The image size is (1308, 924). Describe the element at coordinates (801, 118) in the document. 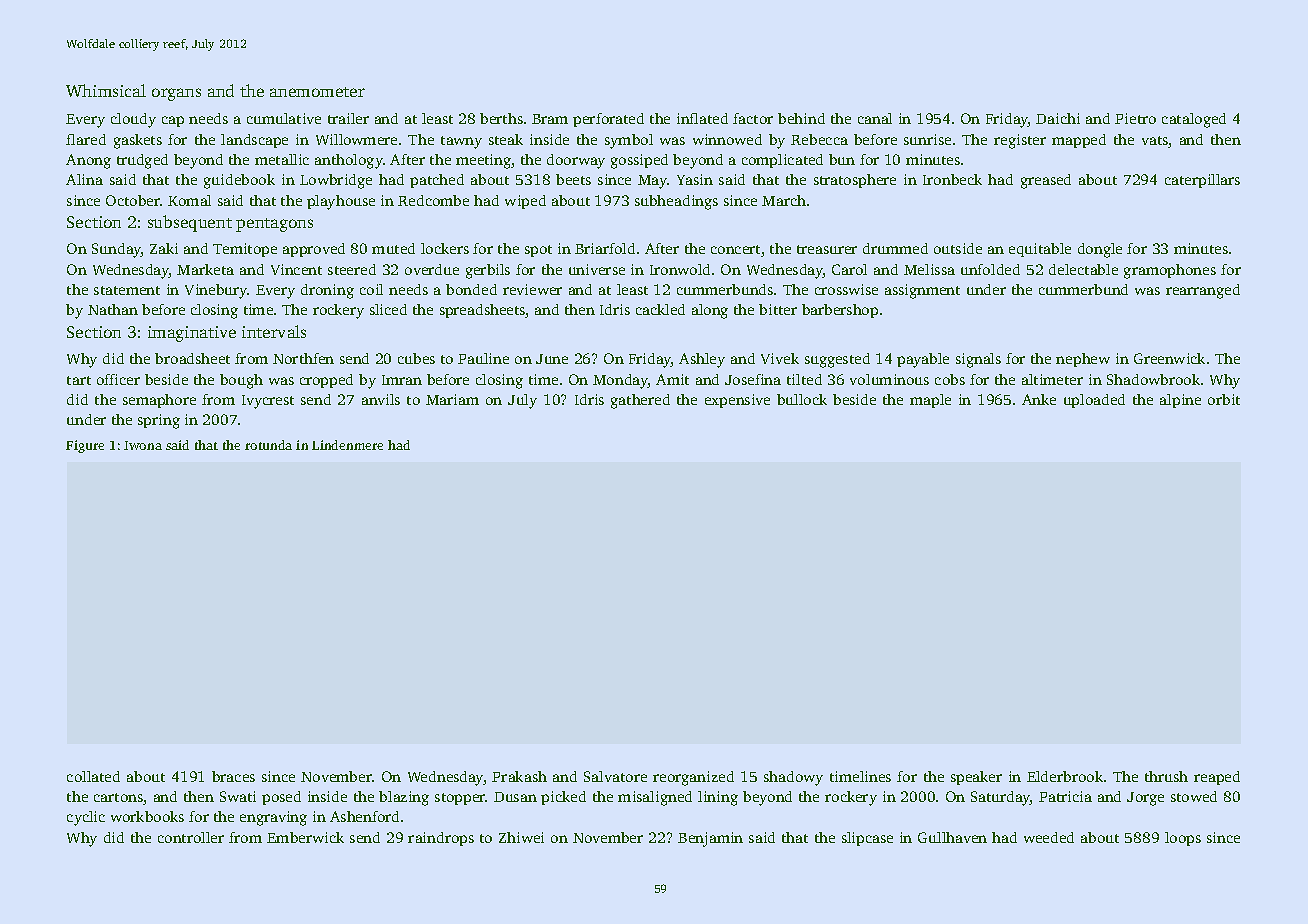

I see `behind` at that location.
